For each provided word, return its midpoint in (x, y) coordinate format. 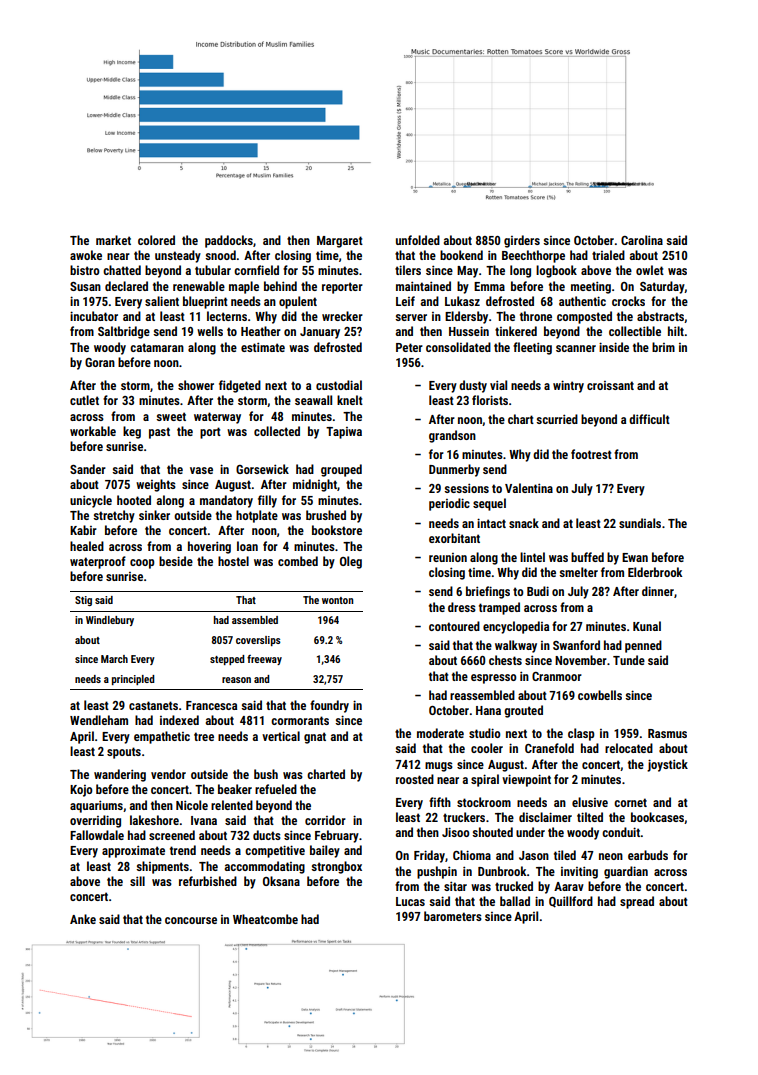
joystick (667, 765)
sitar (455, 886)
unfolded (418, 240)
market (113, 240)
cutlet (84, 400)
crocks (628, 301)
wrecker (342, 316)
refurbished (208, 881)
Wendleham (99, 720)
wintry (568, 386)
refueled (276, 789)
